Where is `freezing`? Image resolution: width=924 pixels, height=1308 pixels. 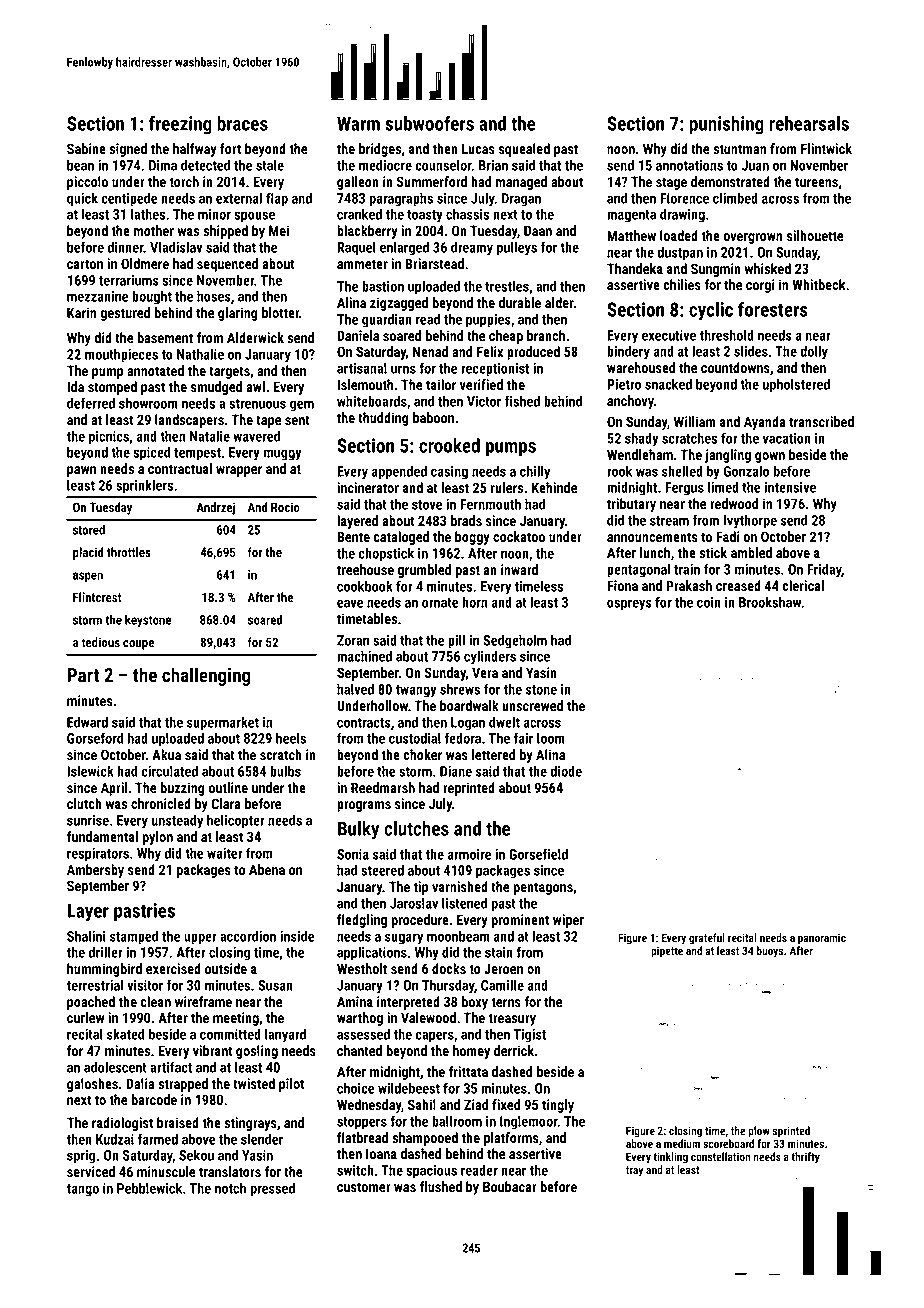 freezing is located at coordinates (180, 125).
